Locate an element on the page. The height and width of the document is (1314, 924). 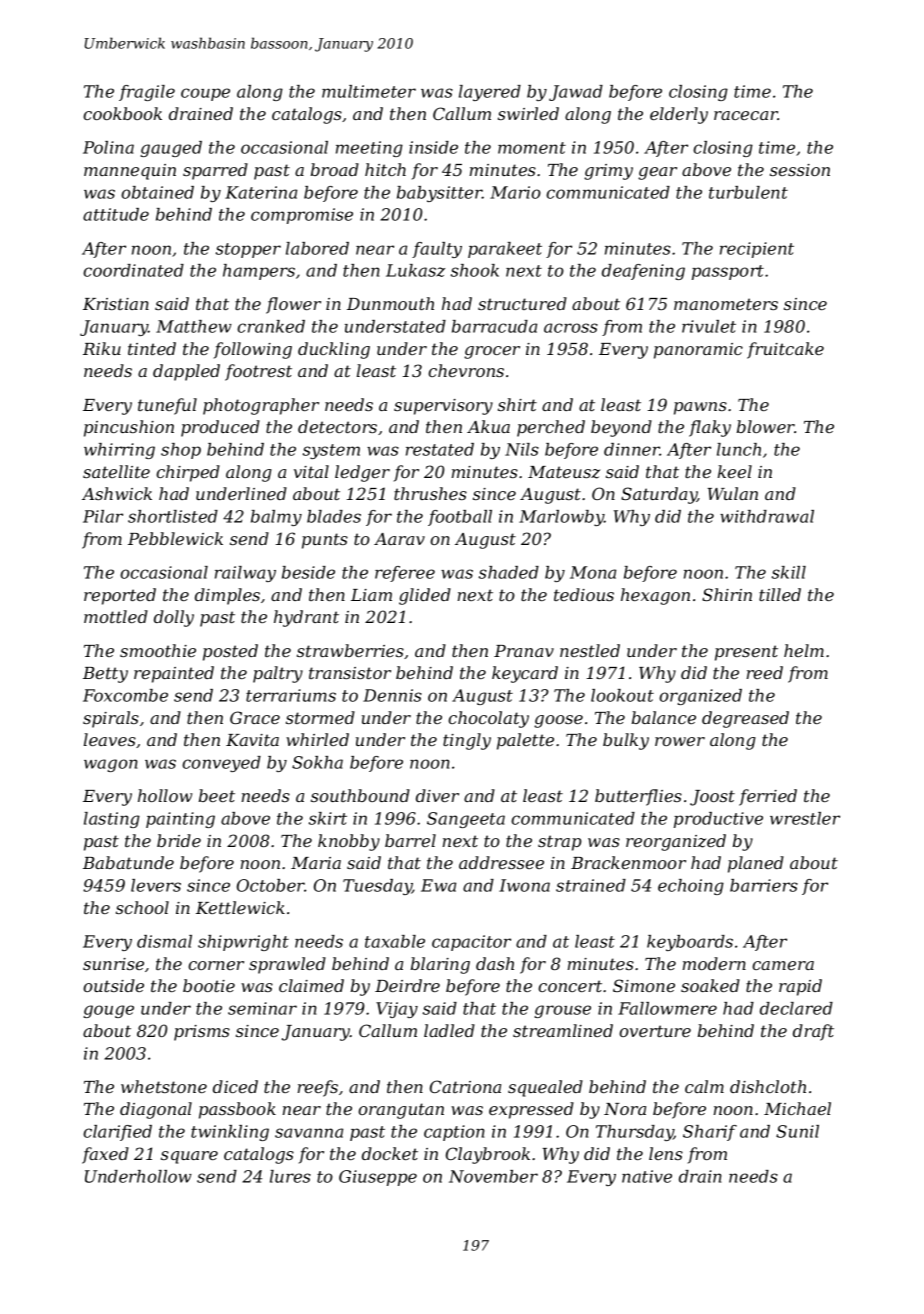
Jawad is located at coordinates (576, 93).
